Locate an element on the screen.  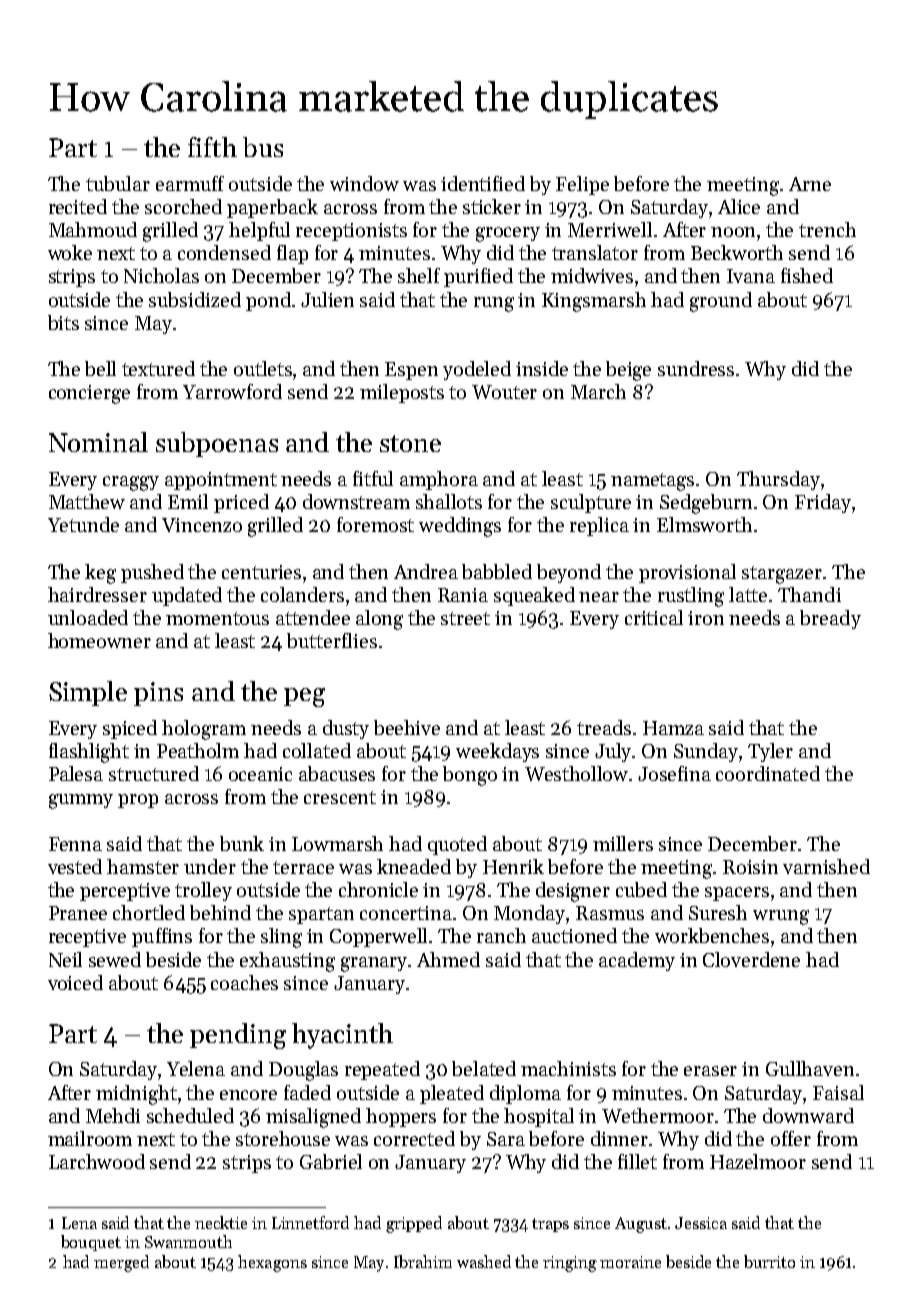
cubed is located at coordinates (641, 889).
